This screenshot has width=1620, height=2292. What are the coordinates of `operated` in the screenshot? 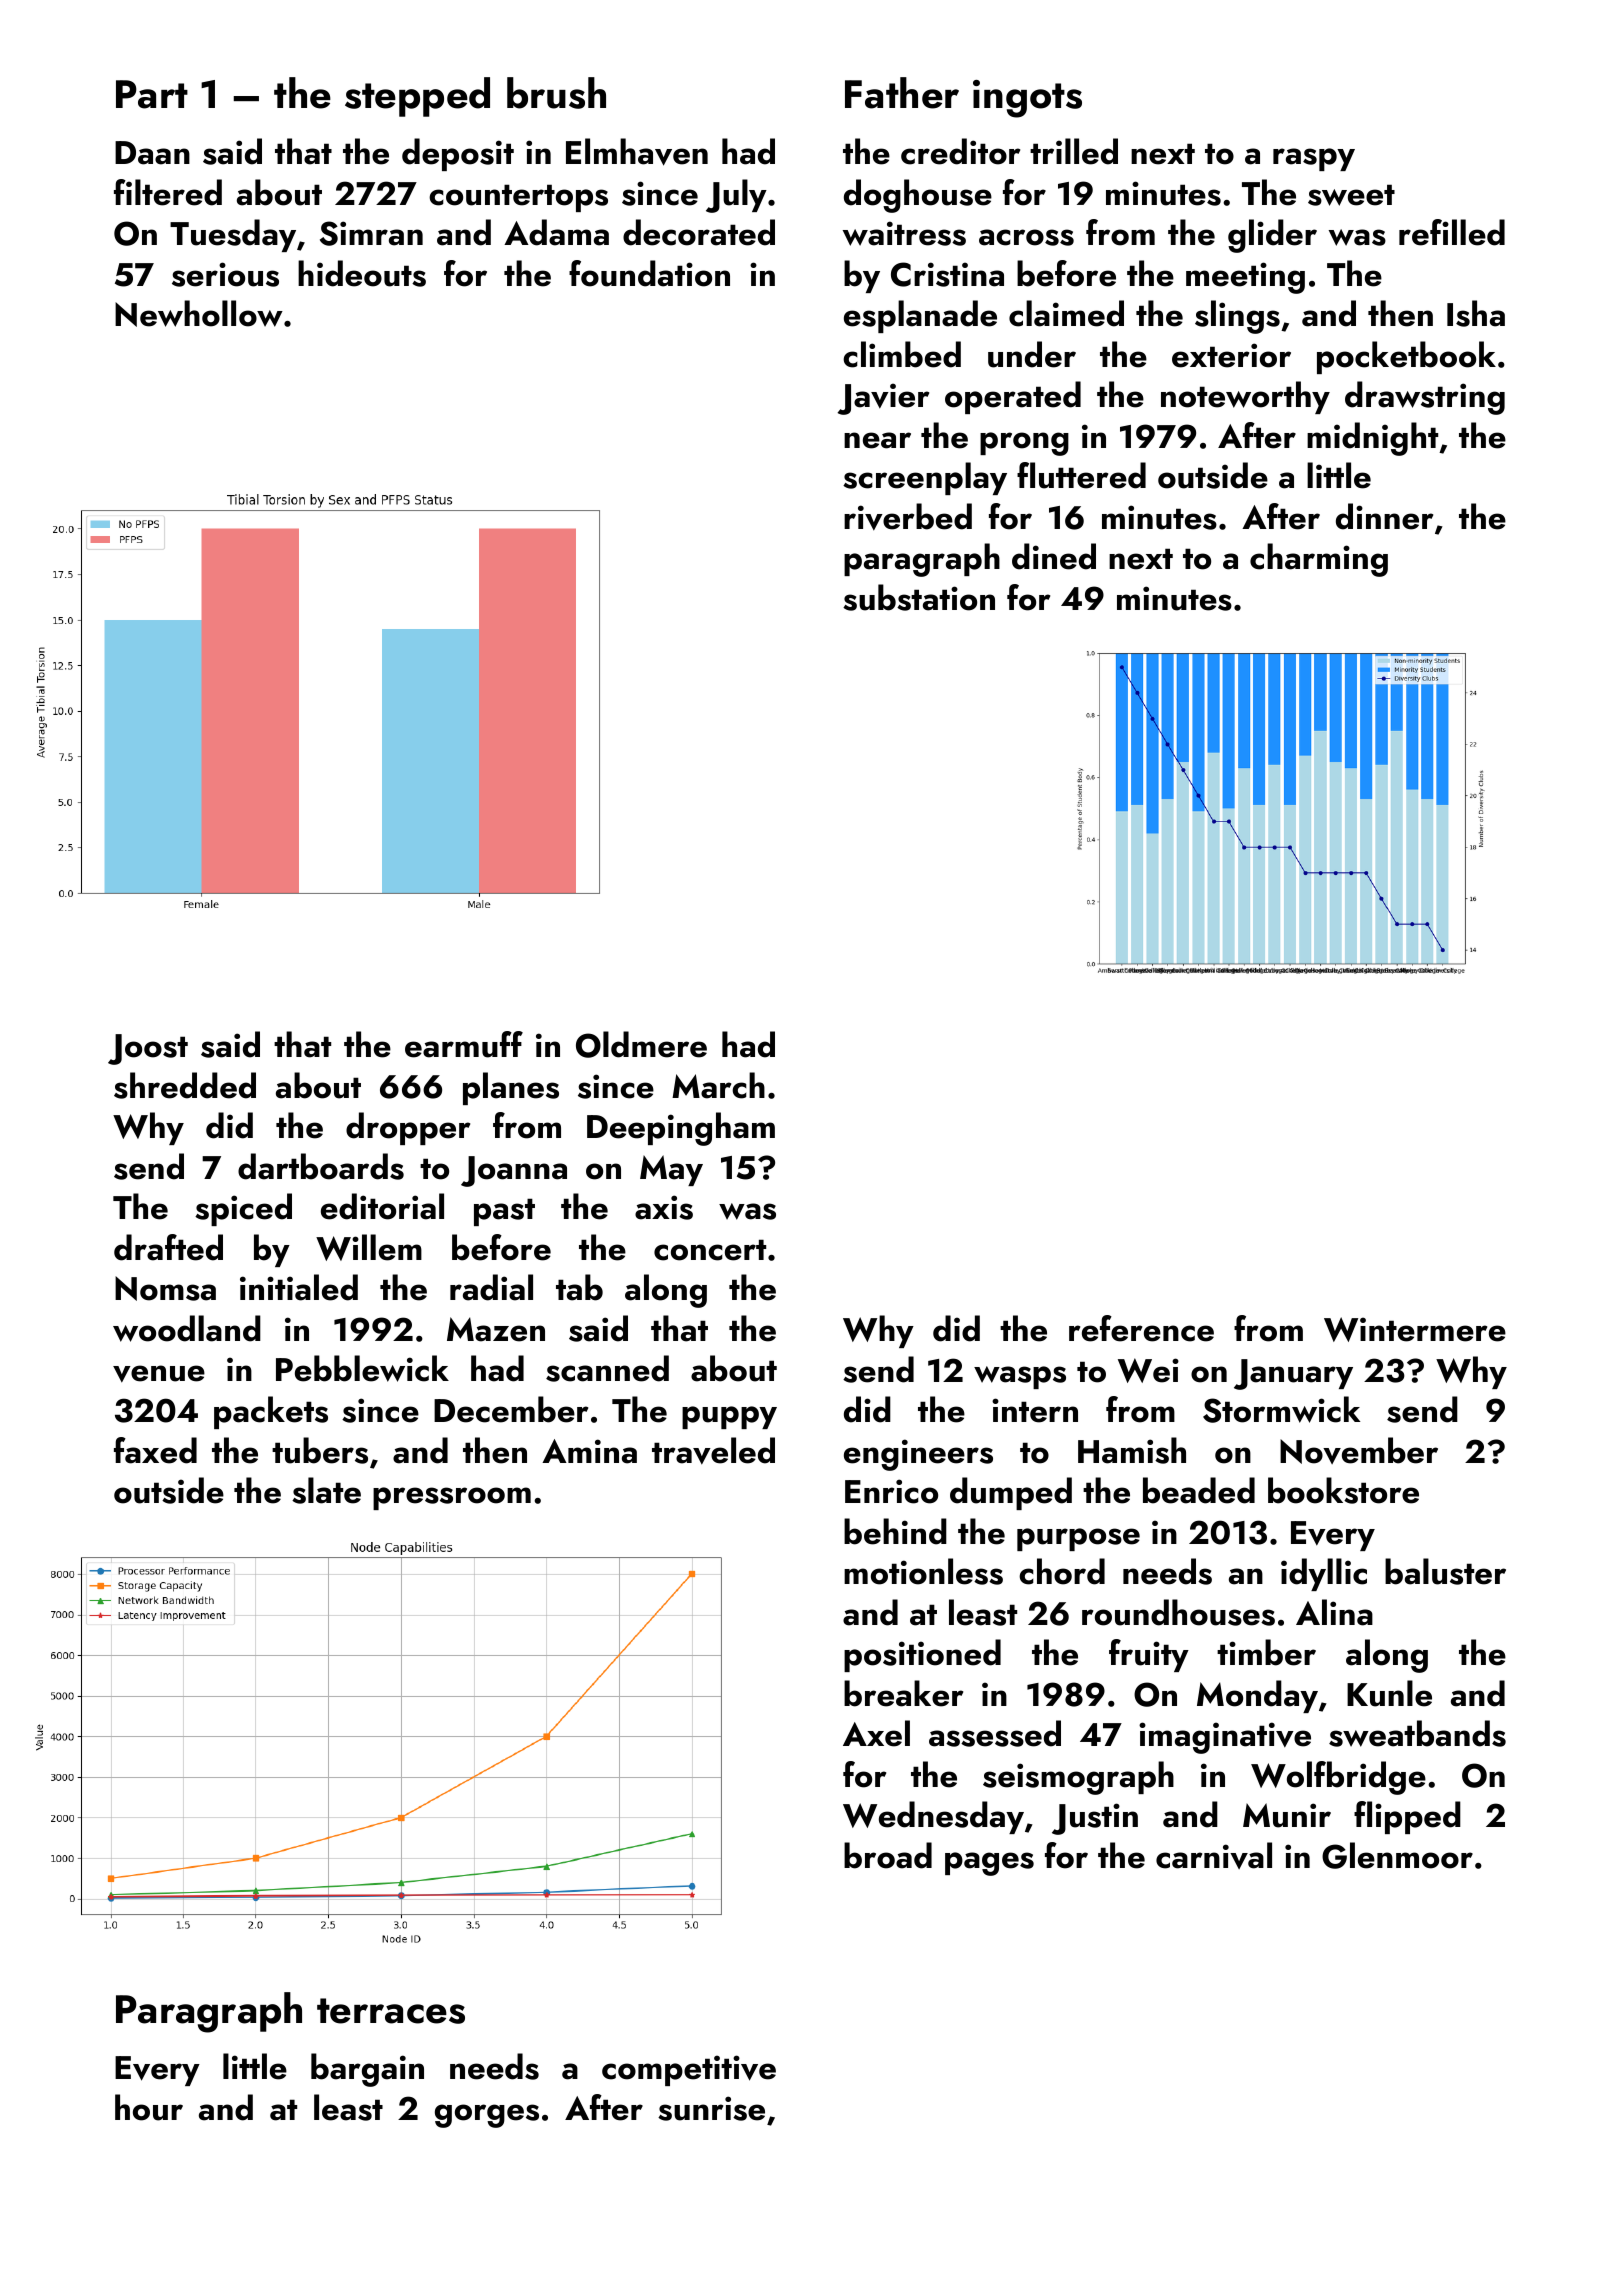 It's located at (1013, 397).
